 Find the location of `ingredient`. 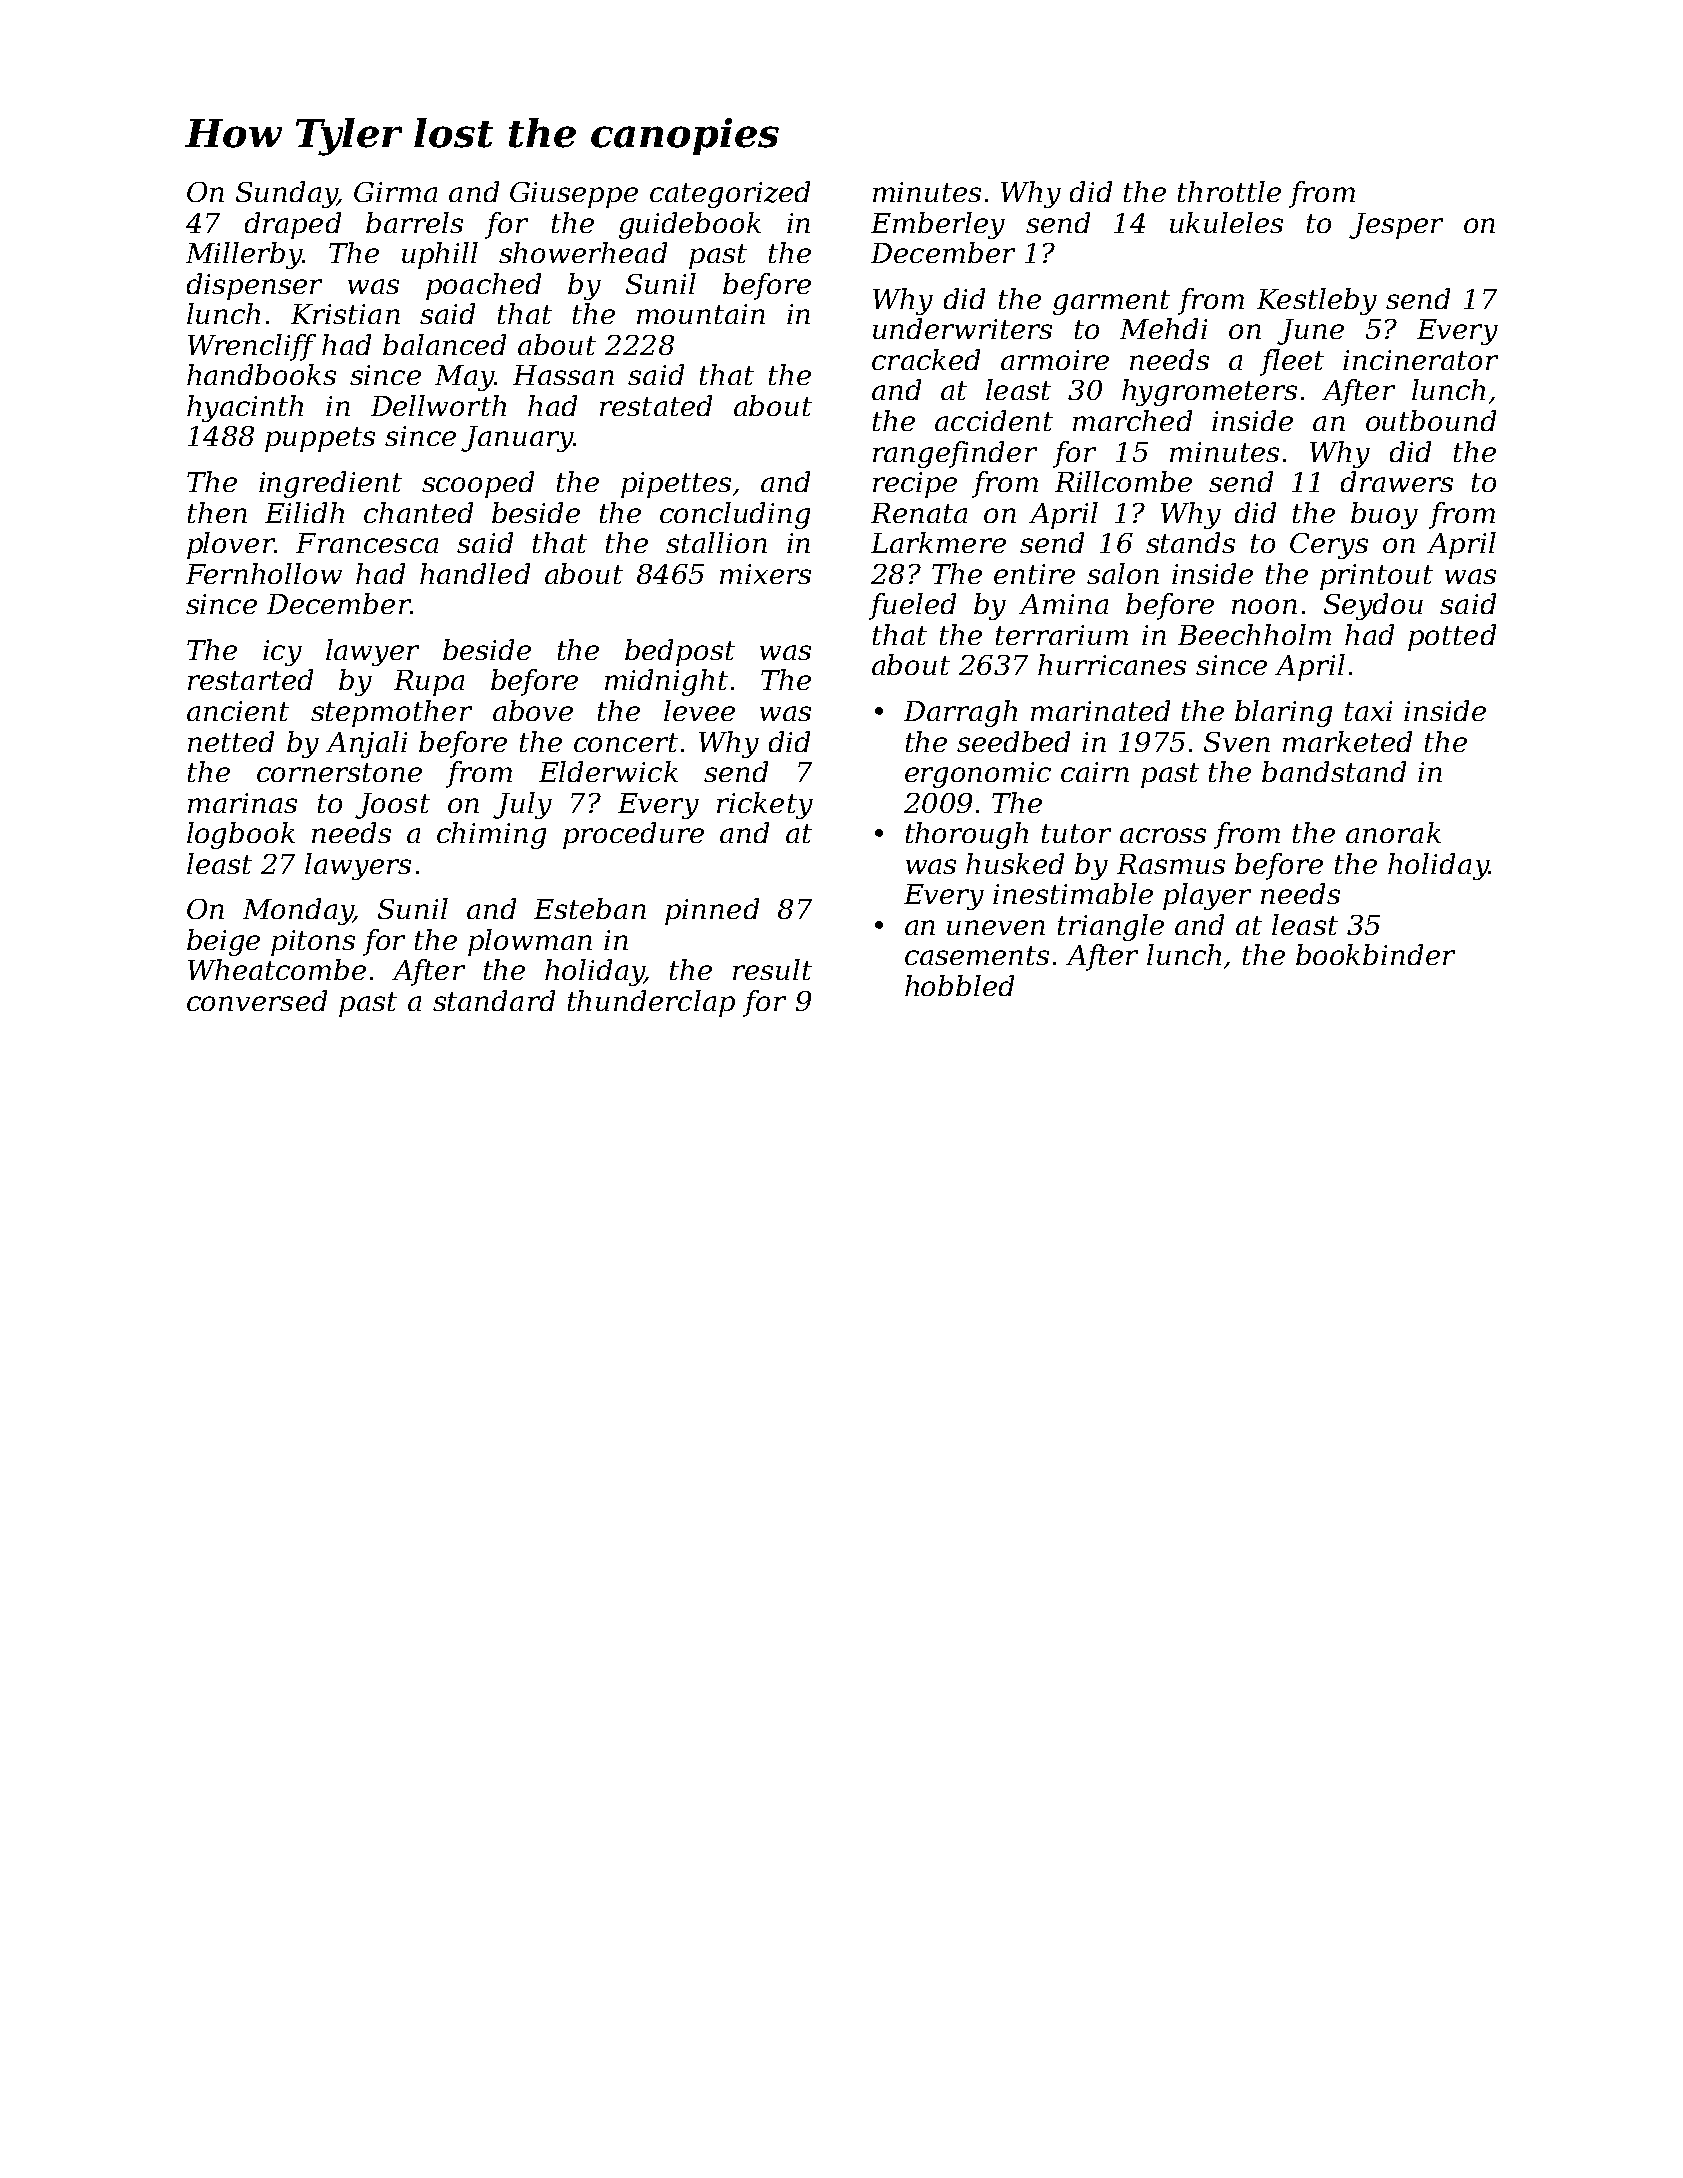

ingredient is located at coordinates (330, 484).
